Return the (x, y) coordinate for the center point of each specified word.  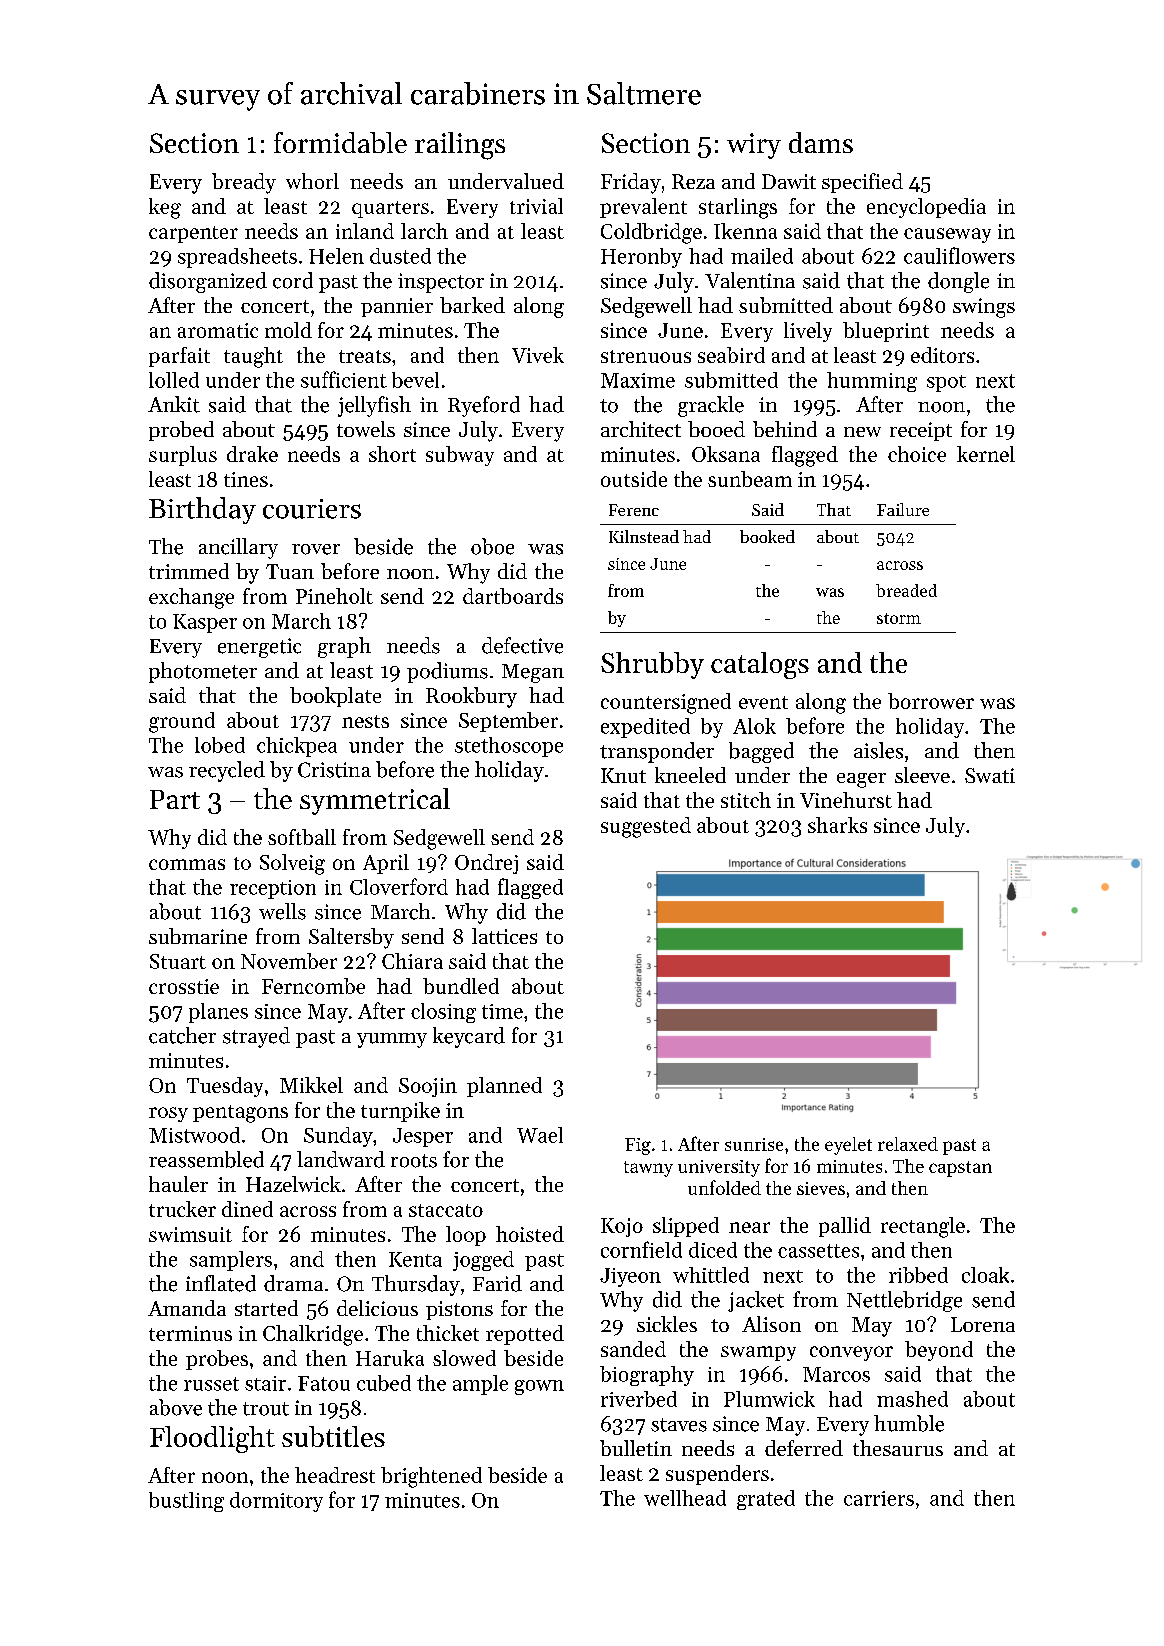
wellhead (685, 1498)
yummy (392, 1040)
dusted (400, 256)
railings (460, 146)
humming (872, 382)
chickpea (297, 747)
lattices (504, 936)
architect (641, 429)
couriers (312, 509)
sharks (837, 825)
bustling (186, 1502)
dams (821, 142)
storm (899, 618)
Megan (533, 673)
